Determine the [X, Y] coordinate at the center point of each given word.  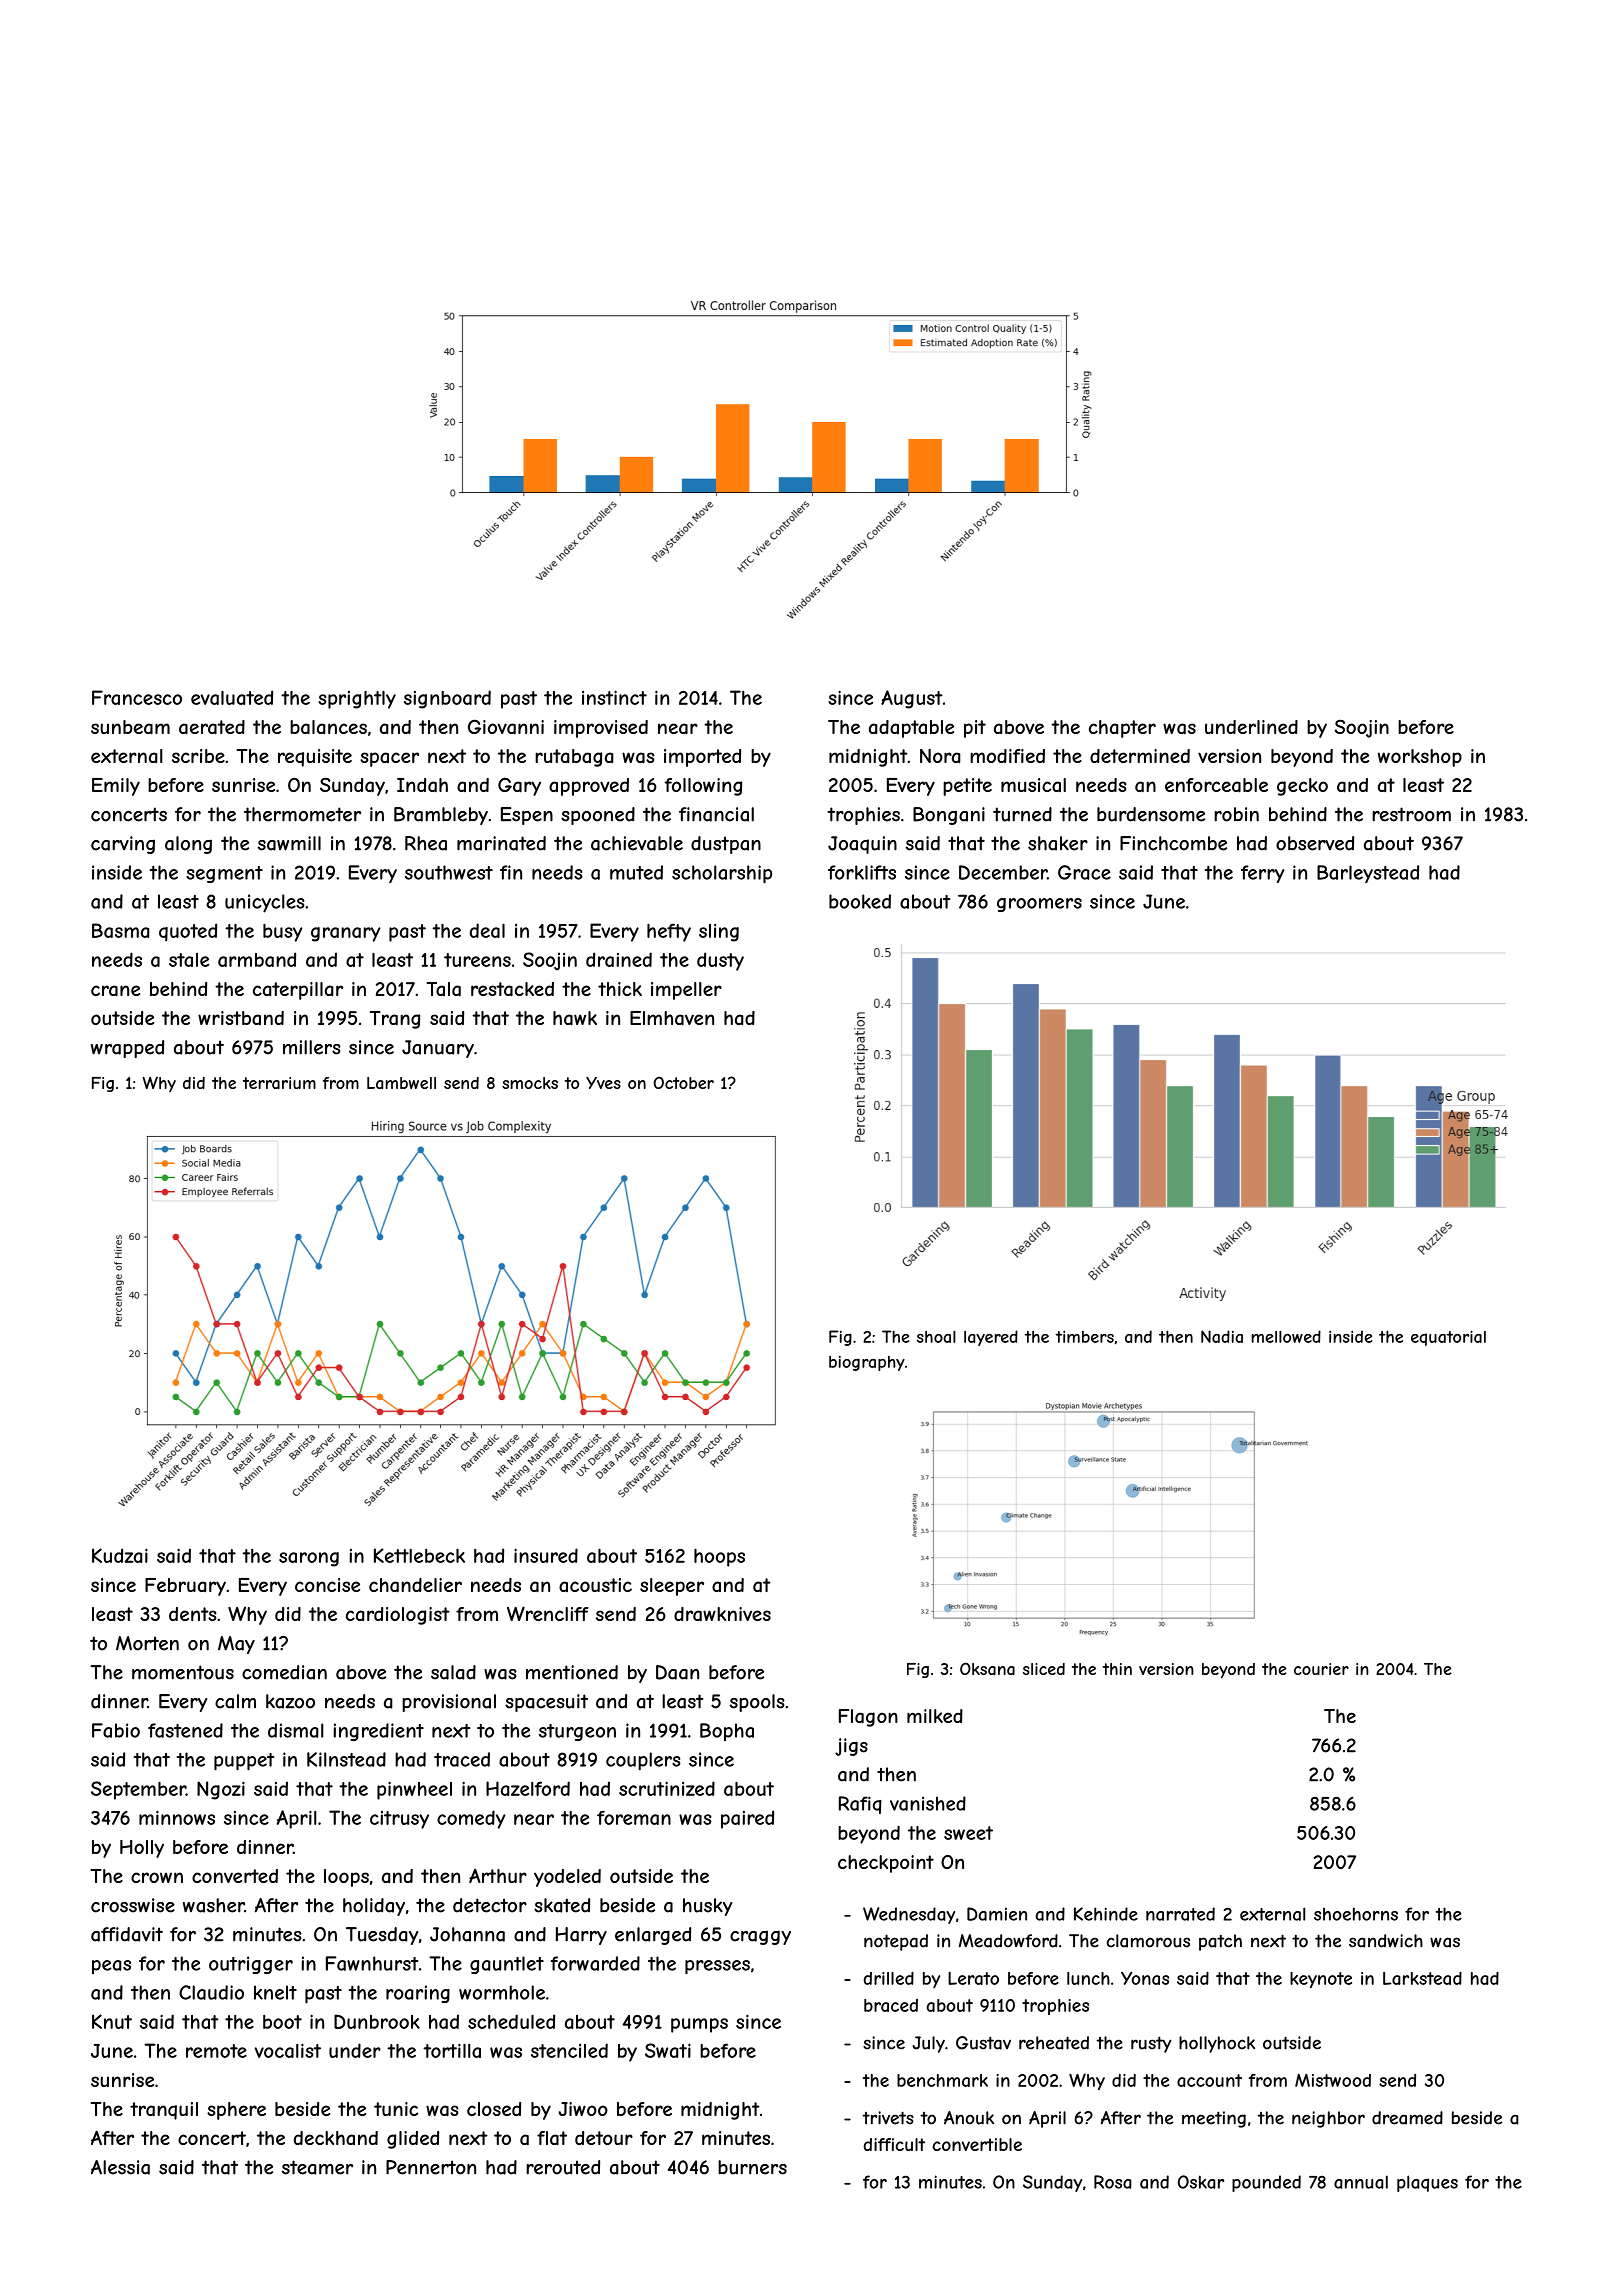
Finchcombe [1173, 843]
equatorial [1448, 1338]
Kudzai [120, 1555]
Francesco [137, 697]
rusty [1151, 2044]
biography [867, 1363]
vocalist [287, 2050]
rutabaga [574, 758]
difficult [894, 2144]
